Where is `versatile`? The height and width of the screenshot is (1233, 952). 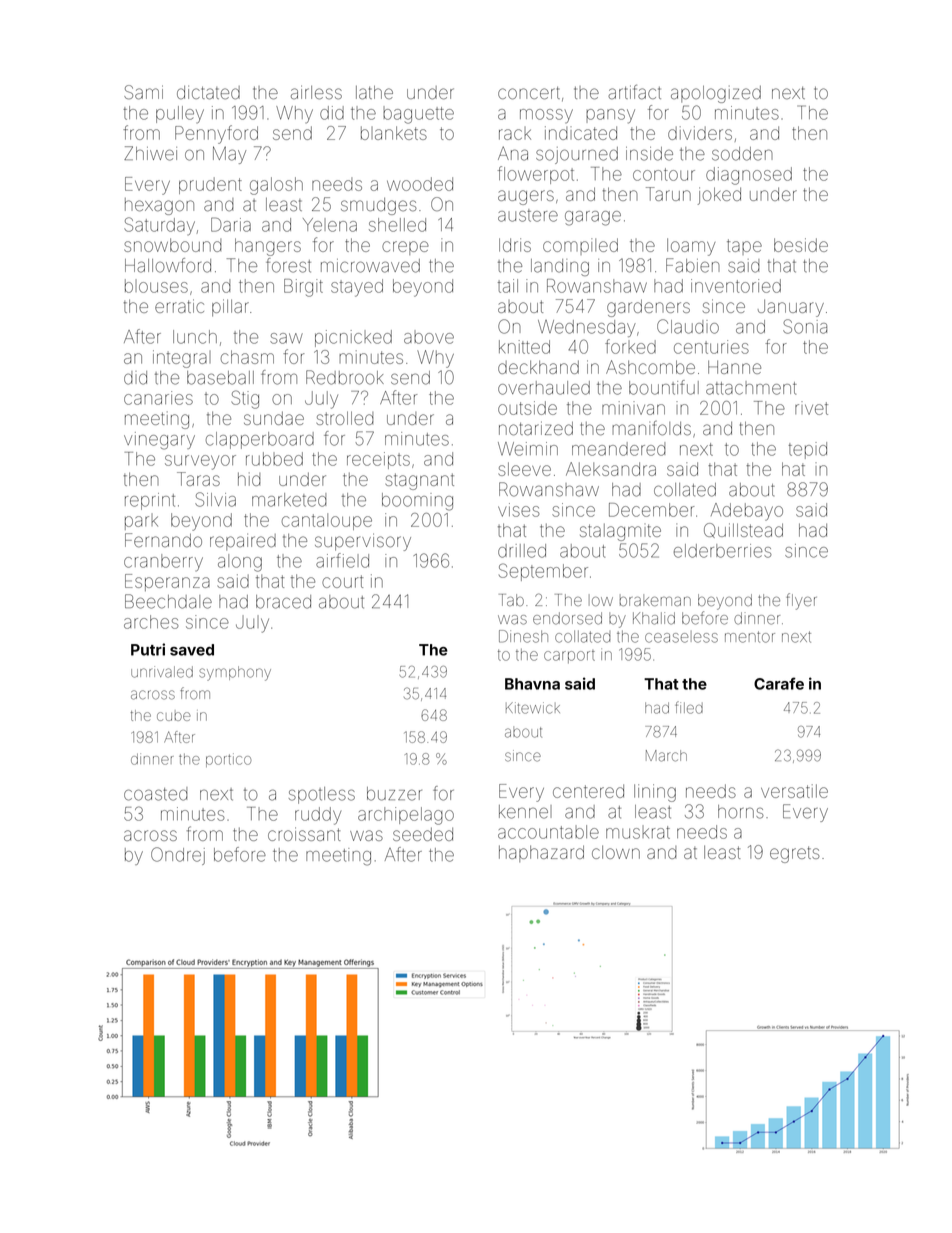 versatile is located at coordinates (794, 791).
